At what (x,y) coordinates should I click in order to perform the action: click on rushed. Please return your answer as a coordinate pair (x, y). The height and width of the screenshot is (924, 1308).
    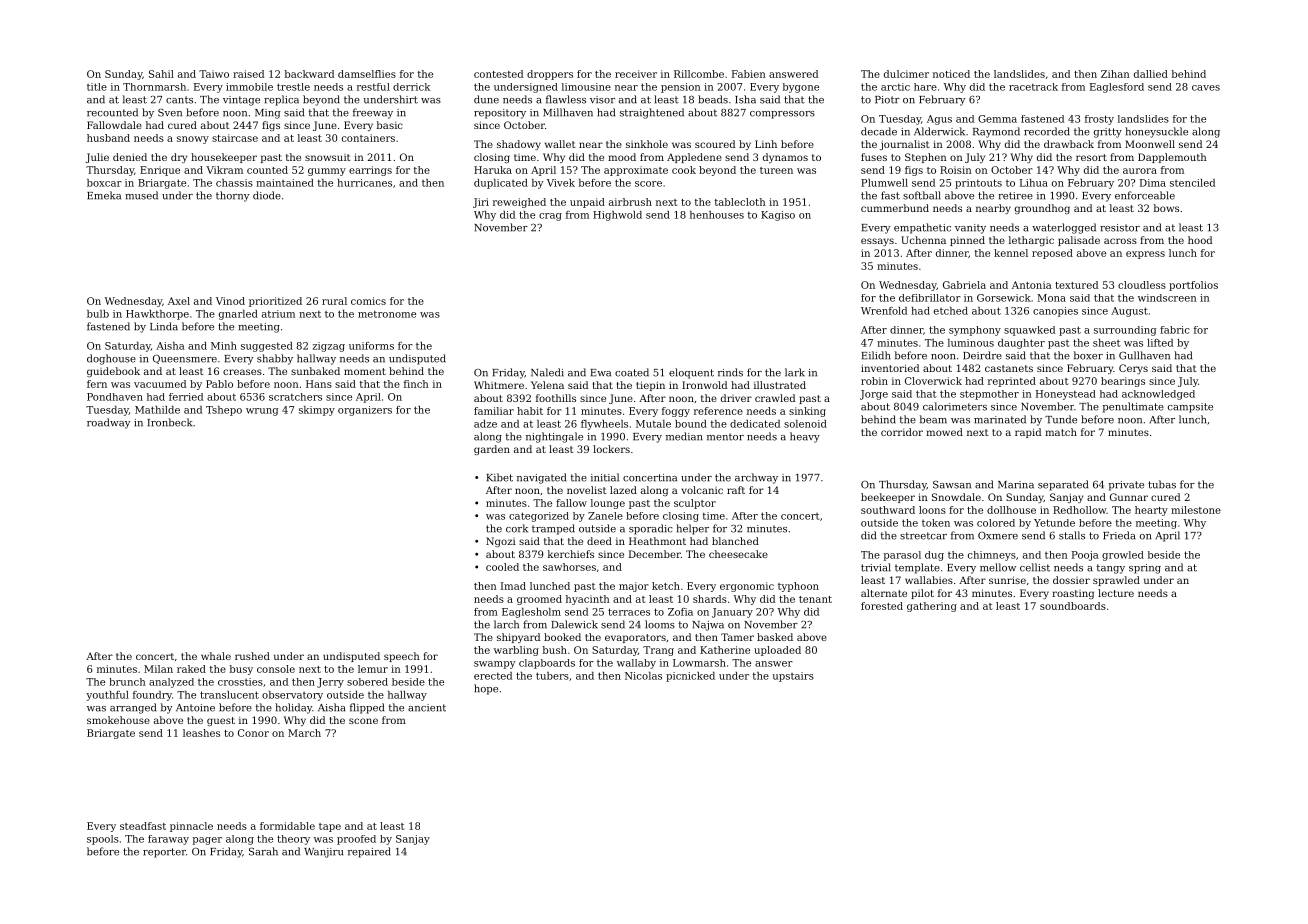
    Looking at the image, I should click on (252, 656).
